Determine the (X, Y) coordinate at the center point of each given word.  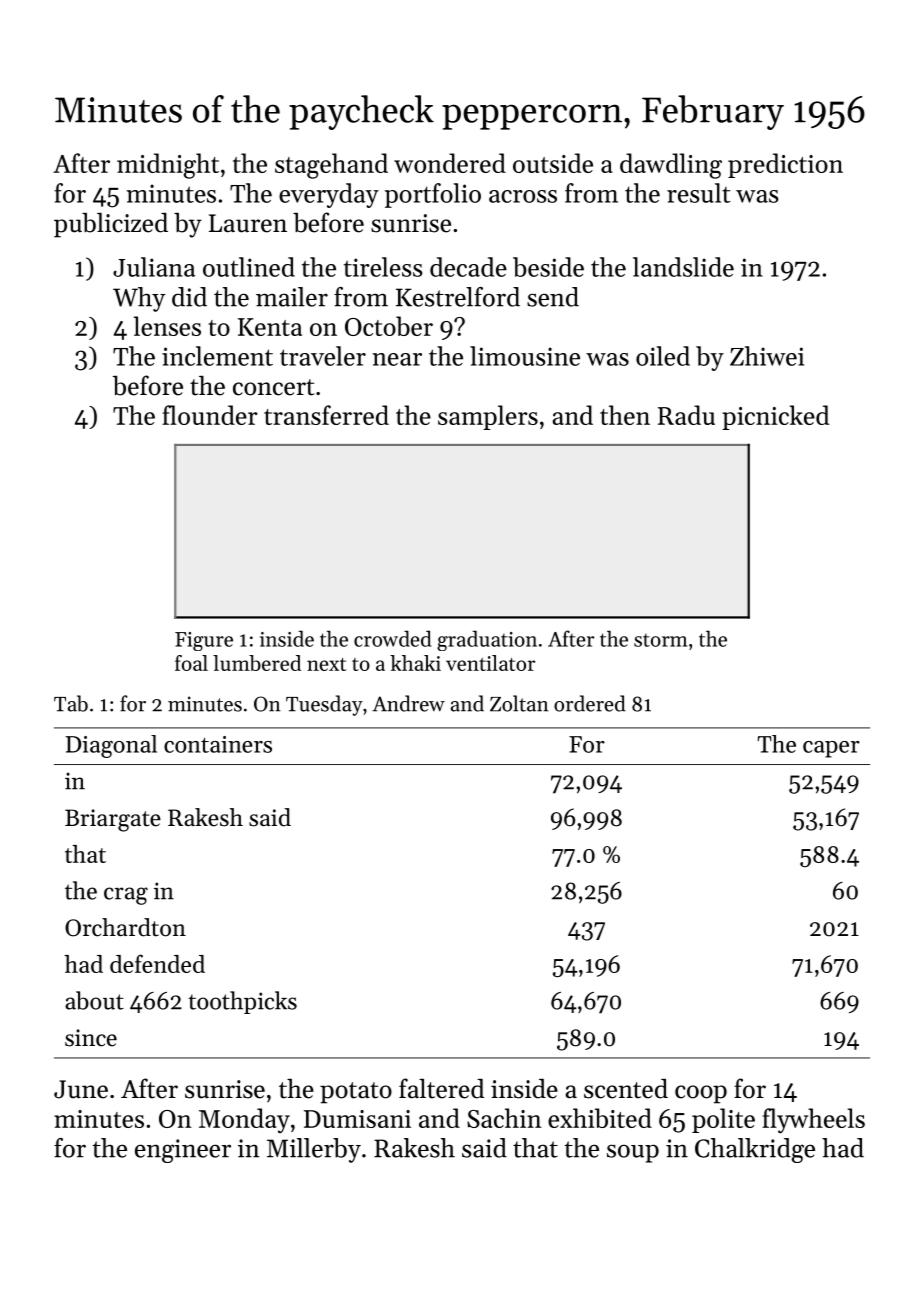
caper (831, 749)
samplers (488, 417)
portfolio (433, 195)
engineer (183, 1151)
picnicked (775, 417)
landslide (683, 267)
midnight (168, 166)
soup (633, 1153)
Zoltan (519, 703)
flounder (210, 415)
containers (218, 744)
